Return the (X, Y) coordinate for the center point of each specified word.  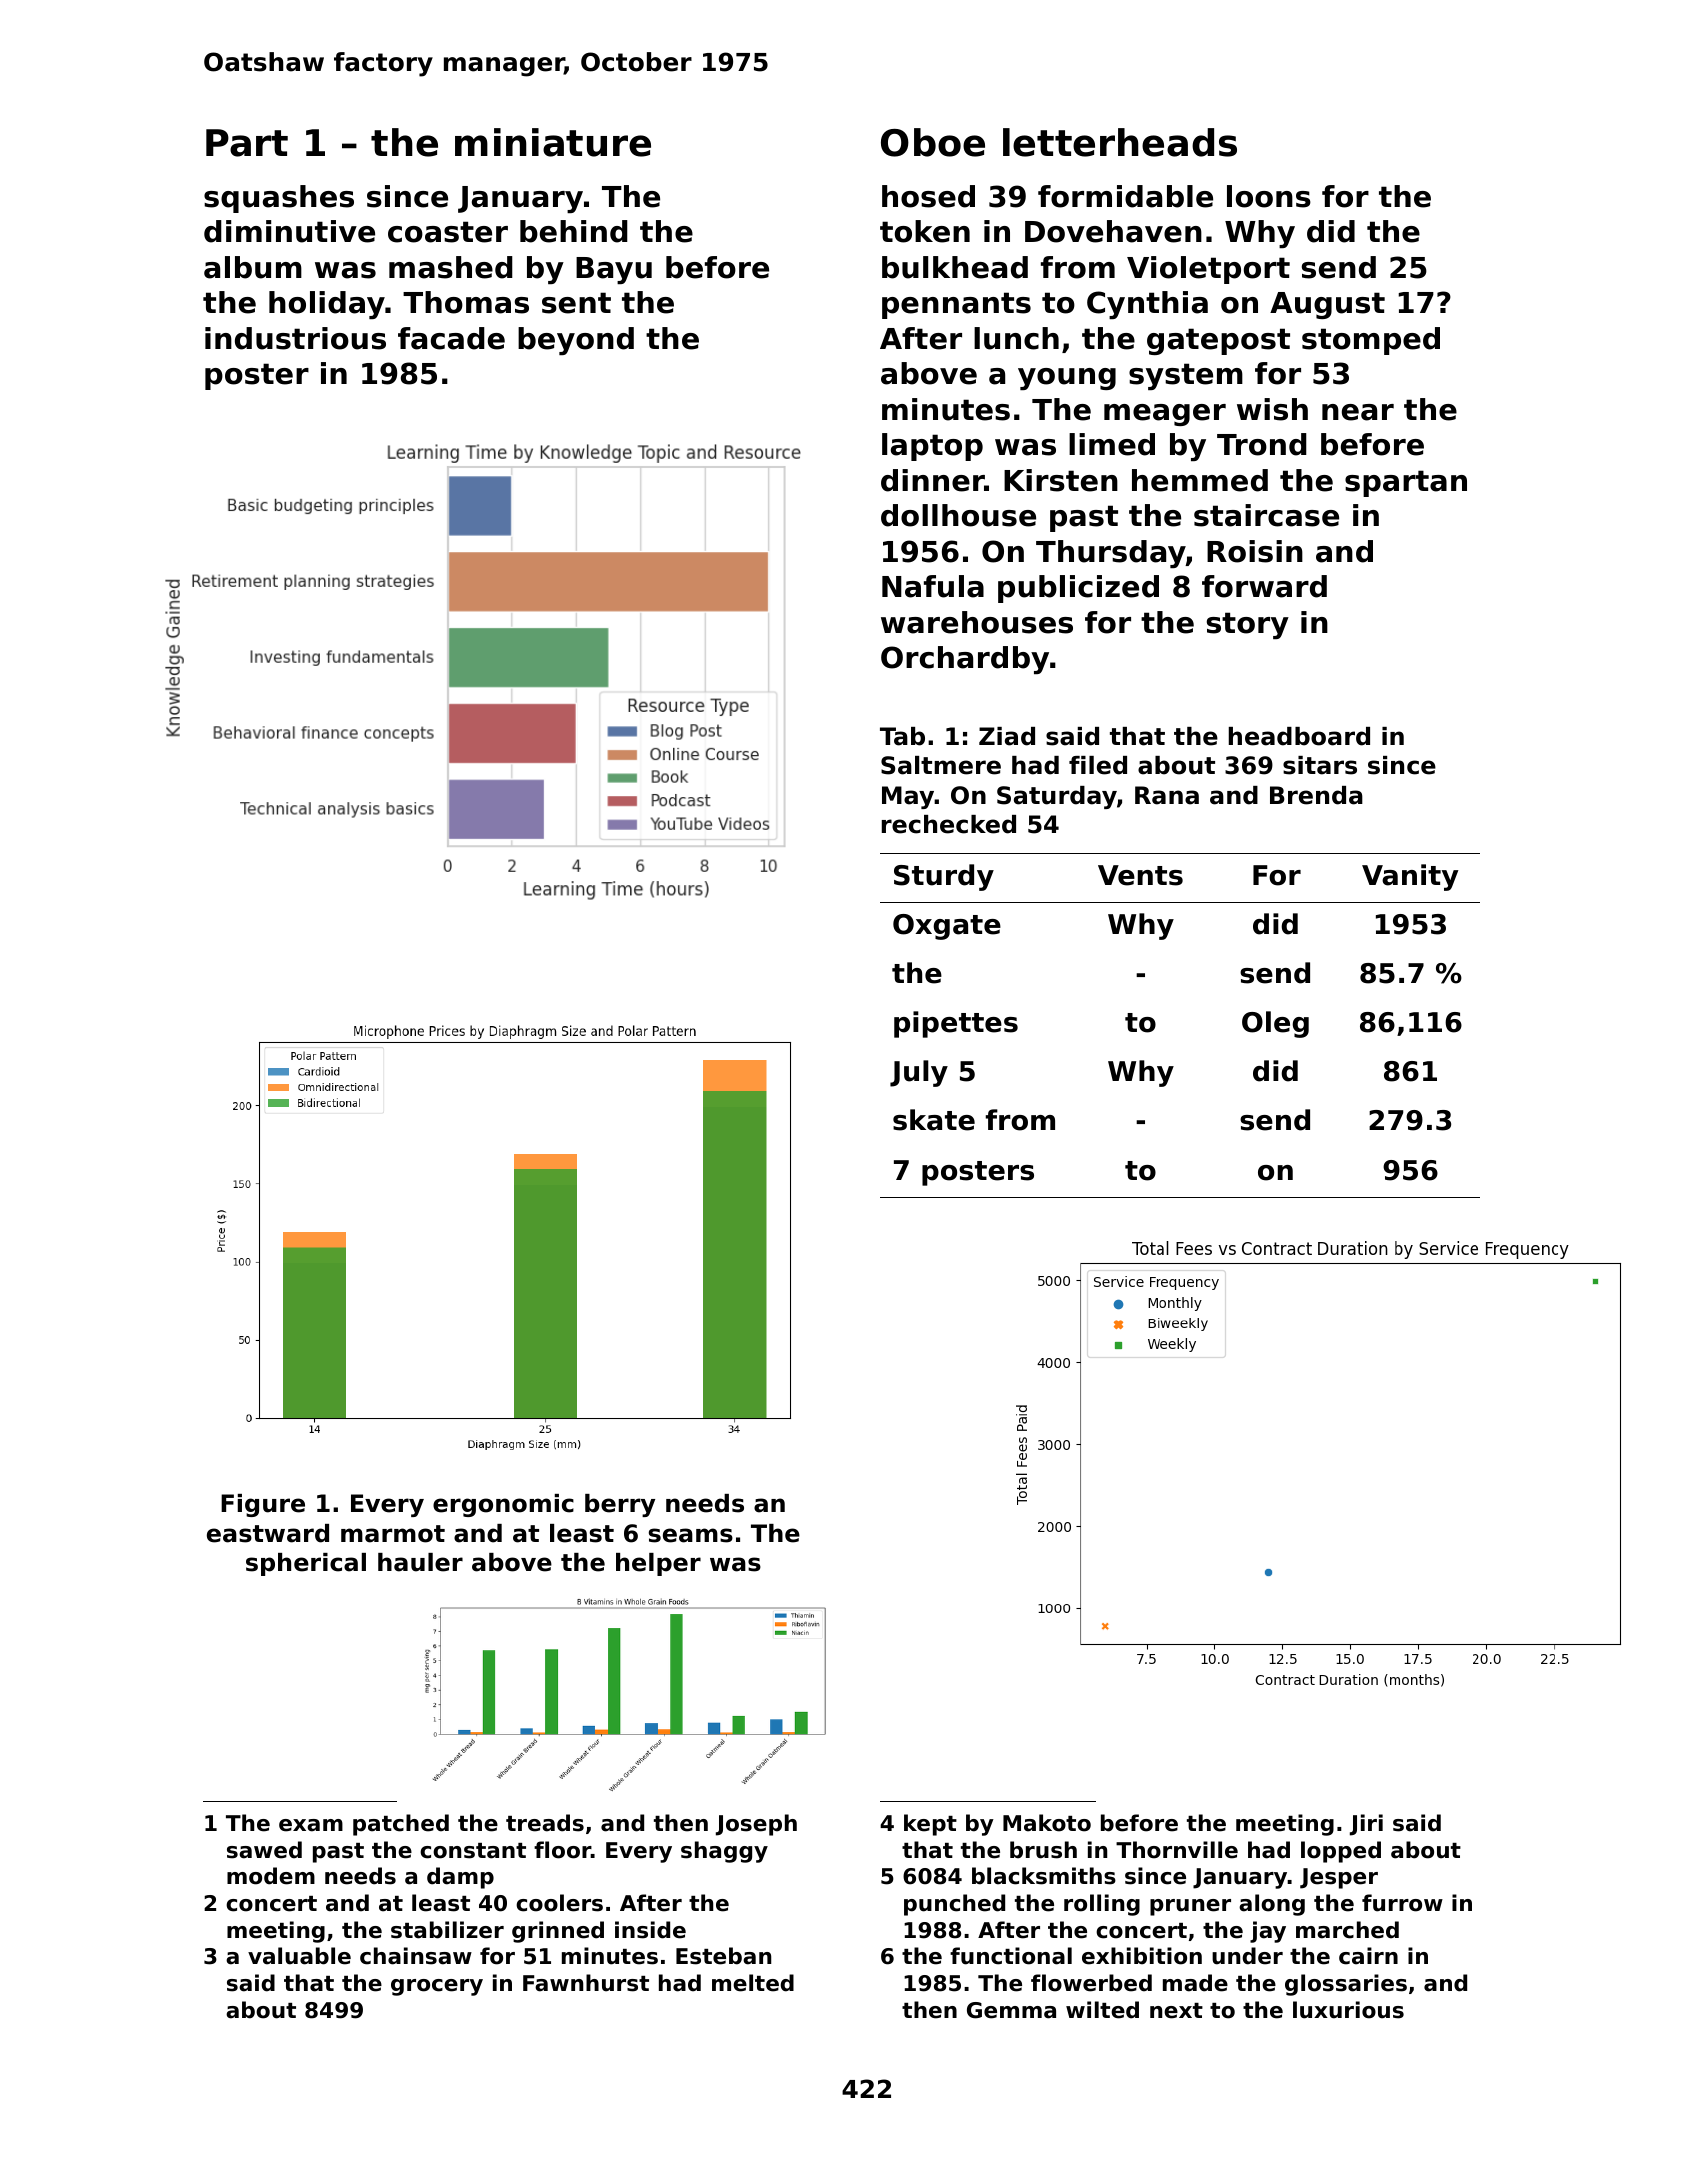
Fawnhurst (586, 1983)
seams (691, 1535)
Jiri (1366, 1825)
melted (753, 1983)
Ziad (1007, 736)
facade (451, 338)
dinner (933, 480)
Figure (263, 1505)
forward (1264, 586)
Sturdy (944, 877)
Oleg (1275, 1024)
